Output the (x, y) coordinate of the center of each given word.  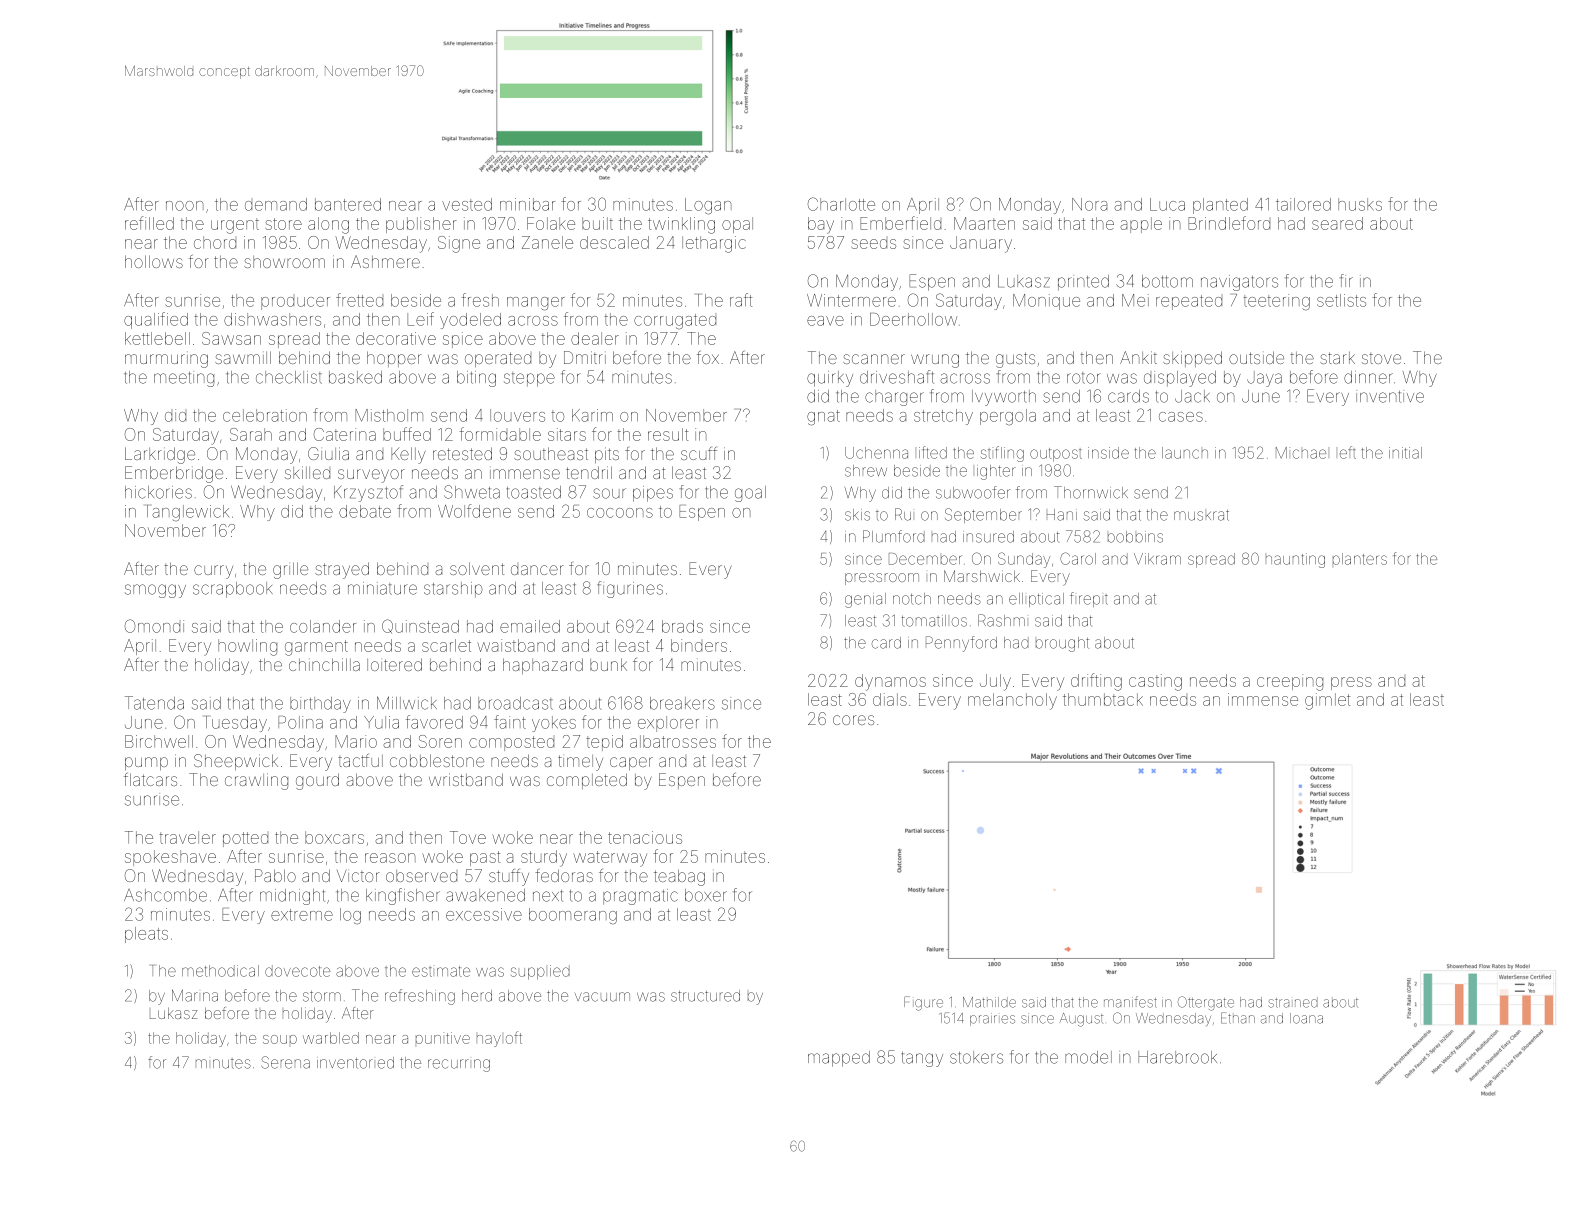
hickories (158, 492)
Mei (1135, 300)
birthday (320, 705)
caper (631, 763)
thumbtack (1103, 699)
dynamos (890, 682)
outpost (1056, 455)
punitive (443, 1038)
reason (390, 858)
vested (467, 204)
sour (609, 493)
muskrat (1201, 515)
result (668, 434)
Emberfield (900, 223)
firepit (1089, 599)
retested (462, 453)
